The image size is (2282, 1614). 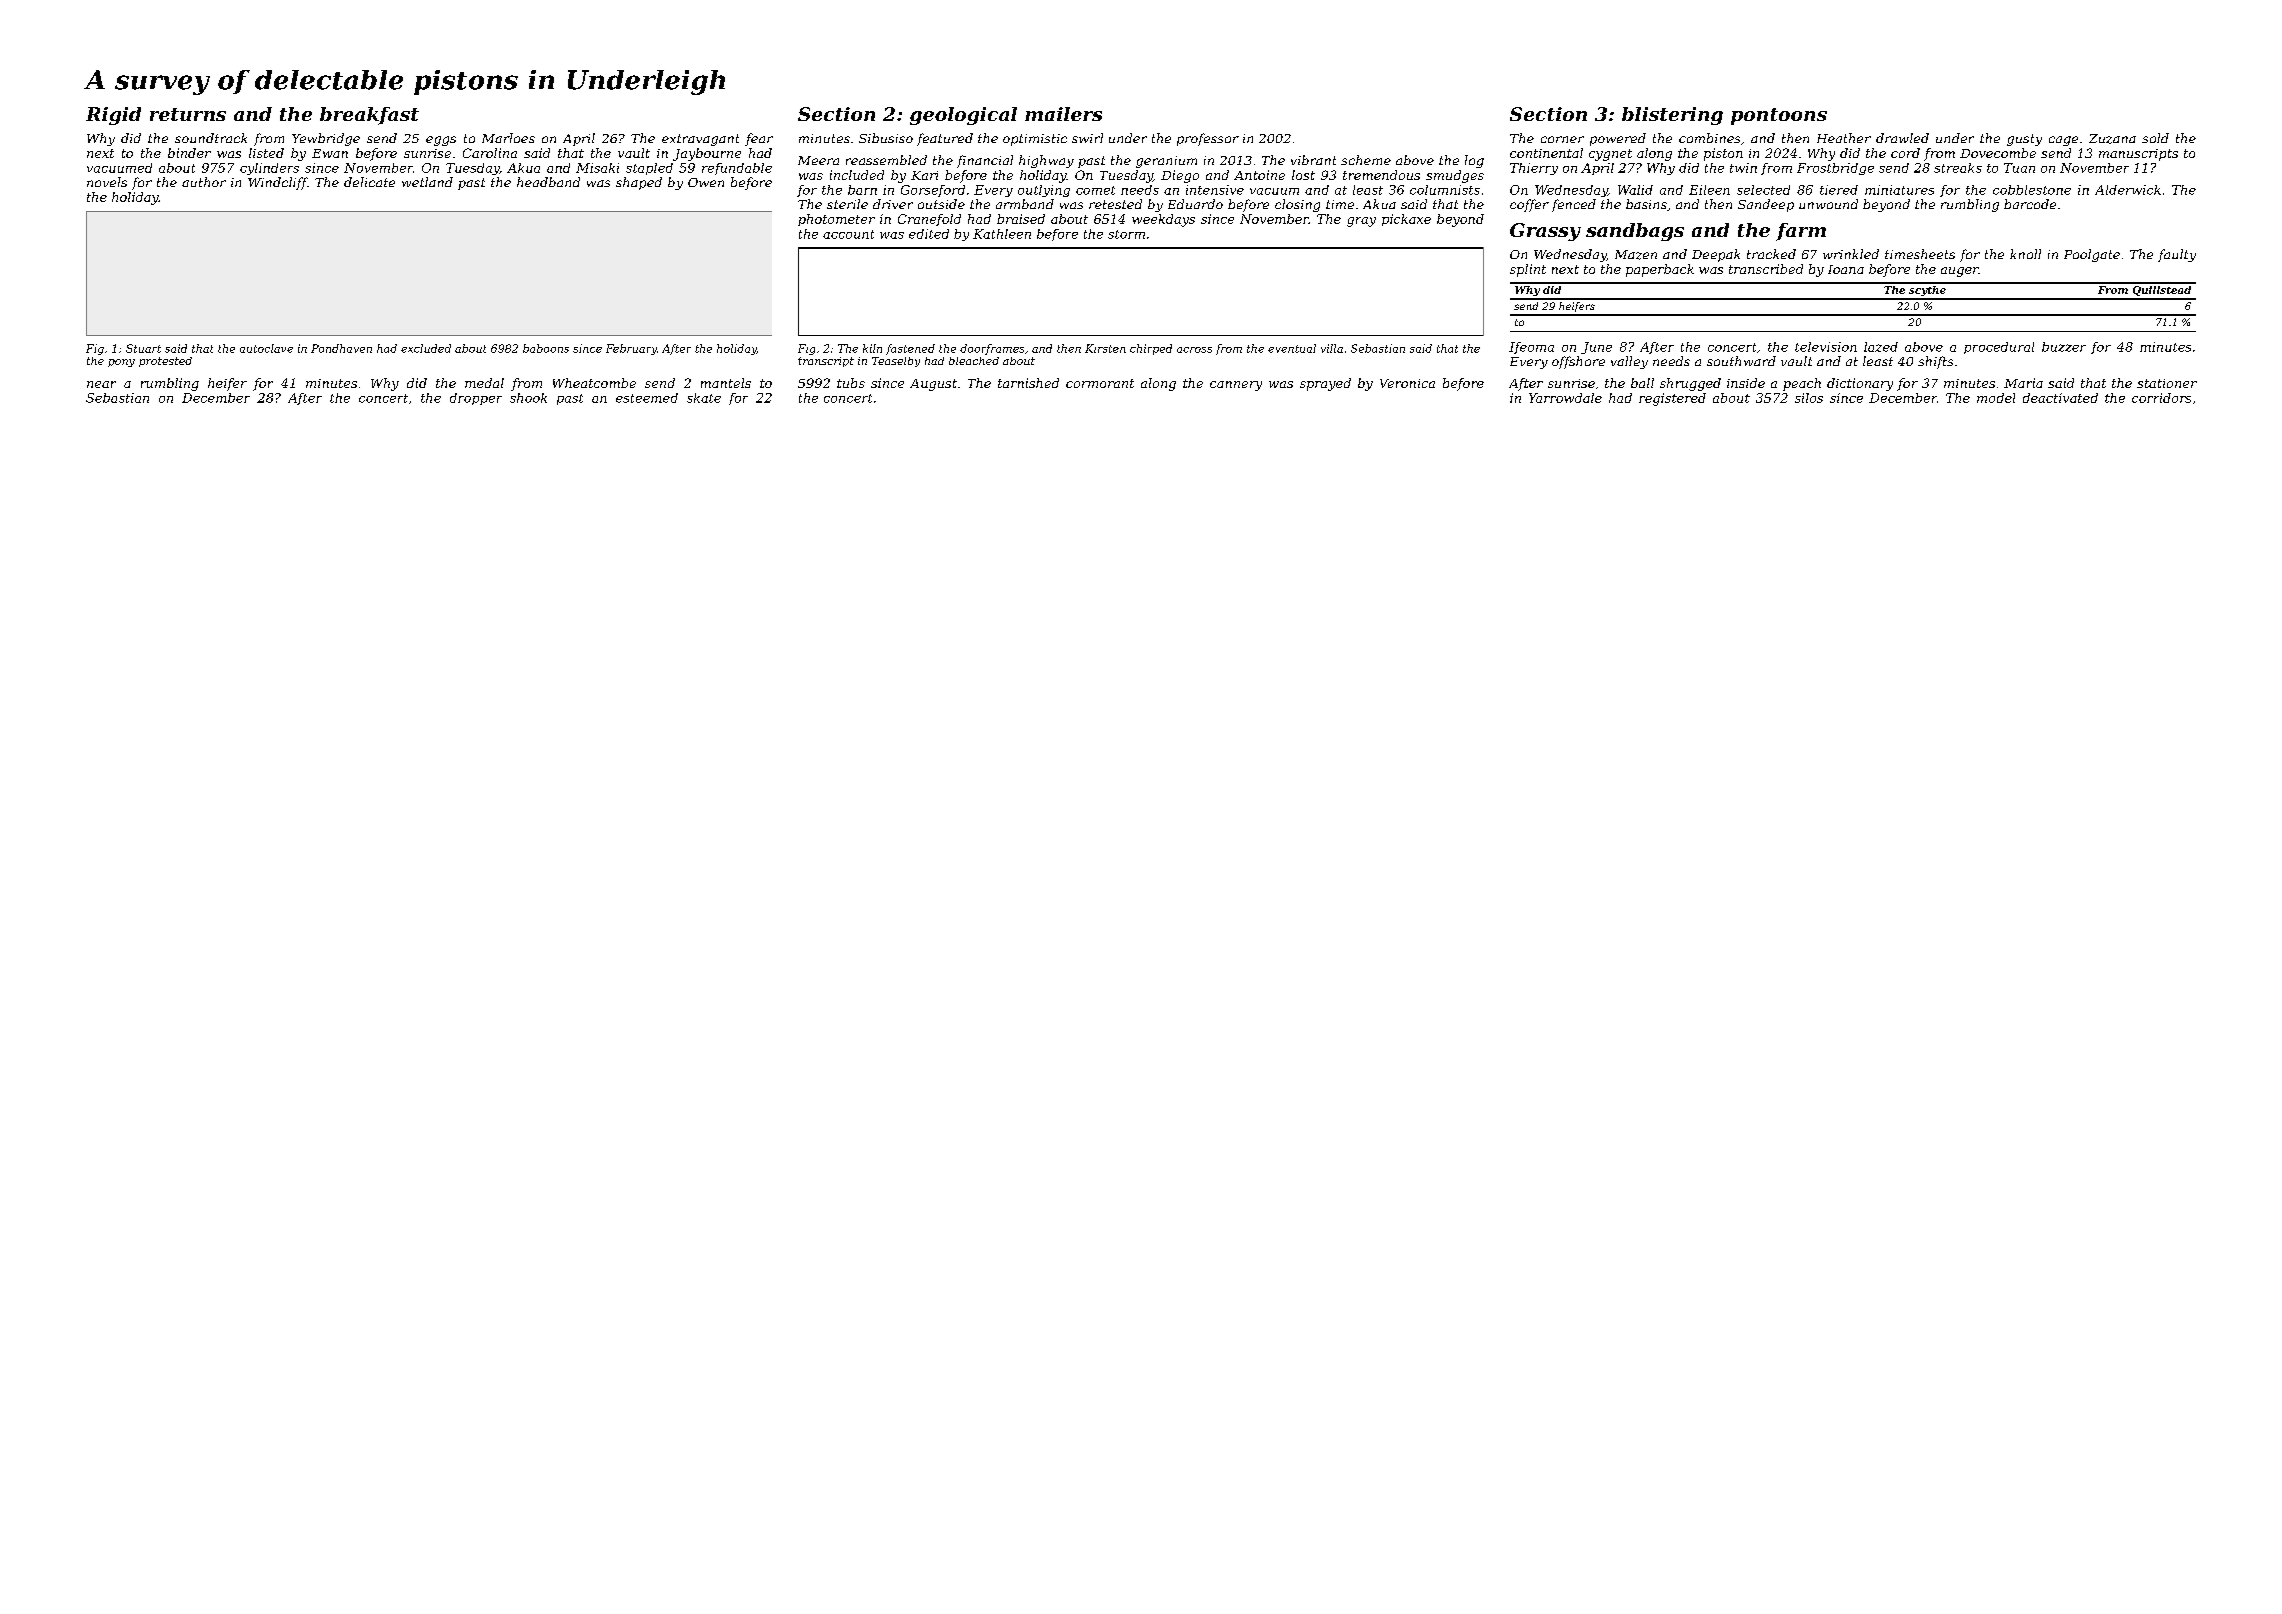 What do you see at coordinates (165, 362) in the document?
I see `protested` at bounding box center [165, 362].
